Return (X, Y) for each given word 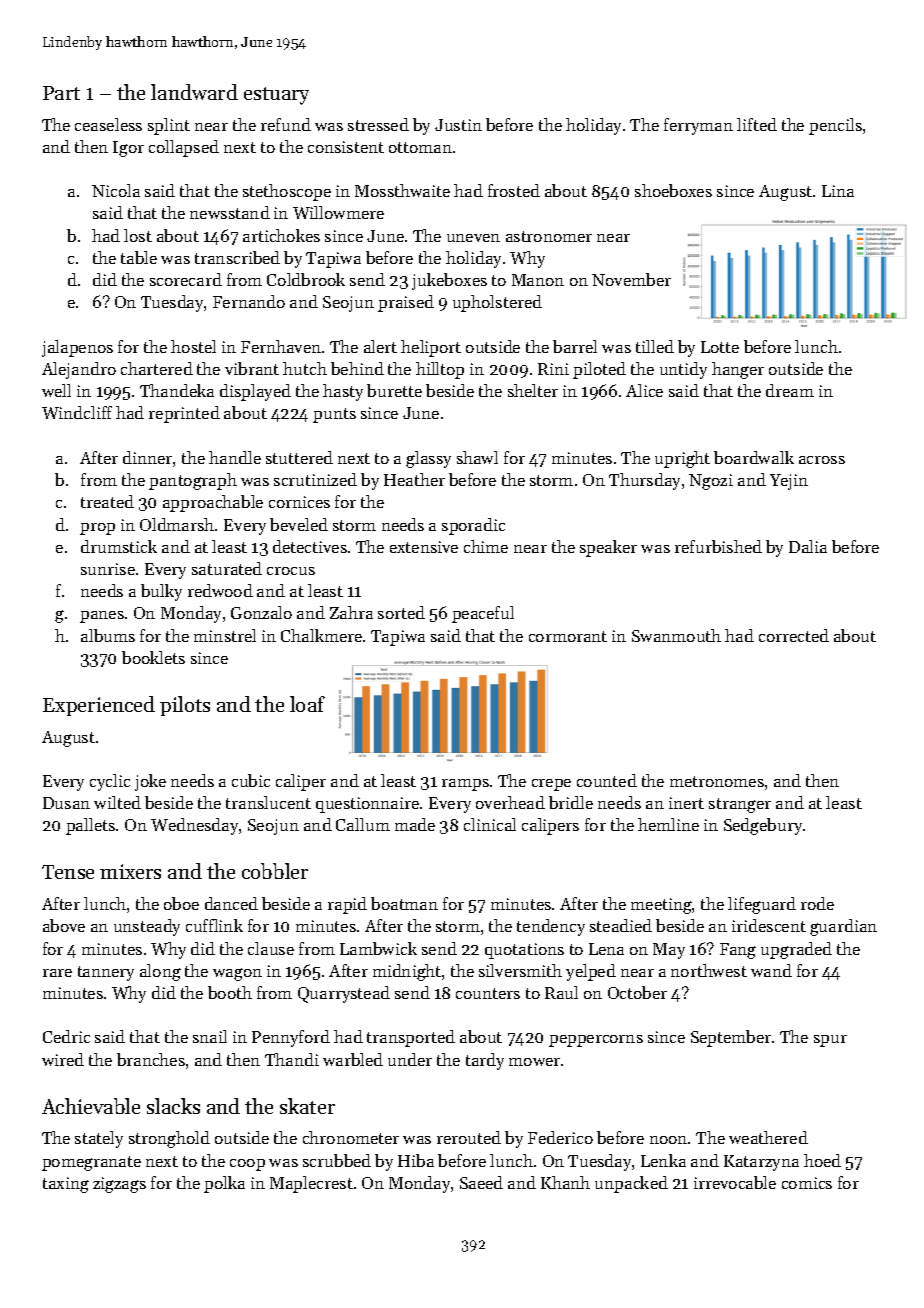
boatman (404, 903)
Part (61, 93)
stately (99, 1139)
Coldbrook (306, 279)
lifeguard (762, 905)
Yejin (789, 482)
